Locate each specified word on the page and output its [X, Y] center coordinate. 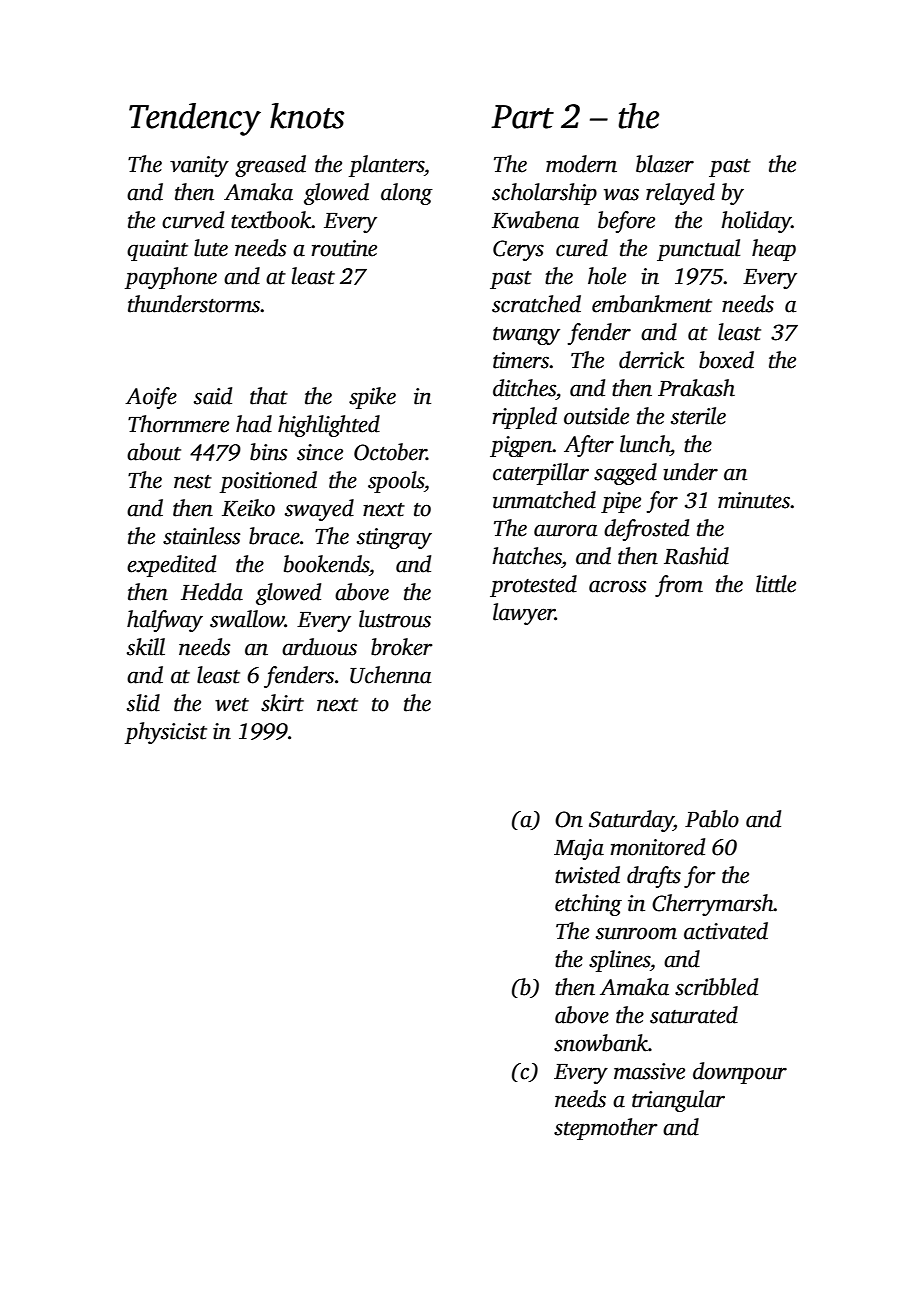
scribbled [716, 987]
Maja [579, 849]
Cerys [518, 250]
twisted [587, 875]
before [626, 222]
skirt [282, 703]
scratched [536, 304]
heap [774, 250]
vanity [199, 166]
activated [726, 931]
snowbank [601, 1043]
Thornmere [178, 424]
